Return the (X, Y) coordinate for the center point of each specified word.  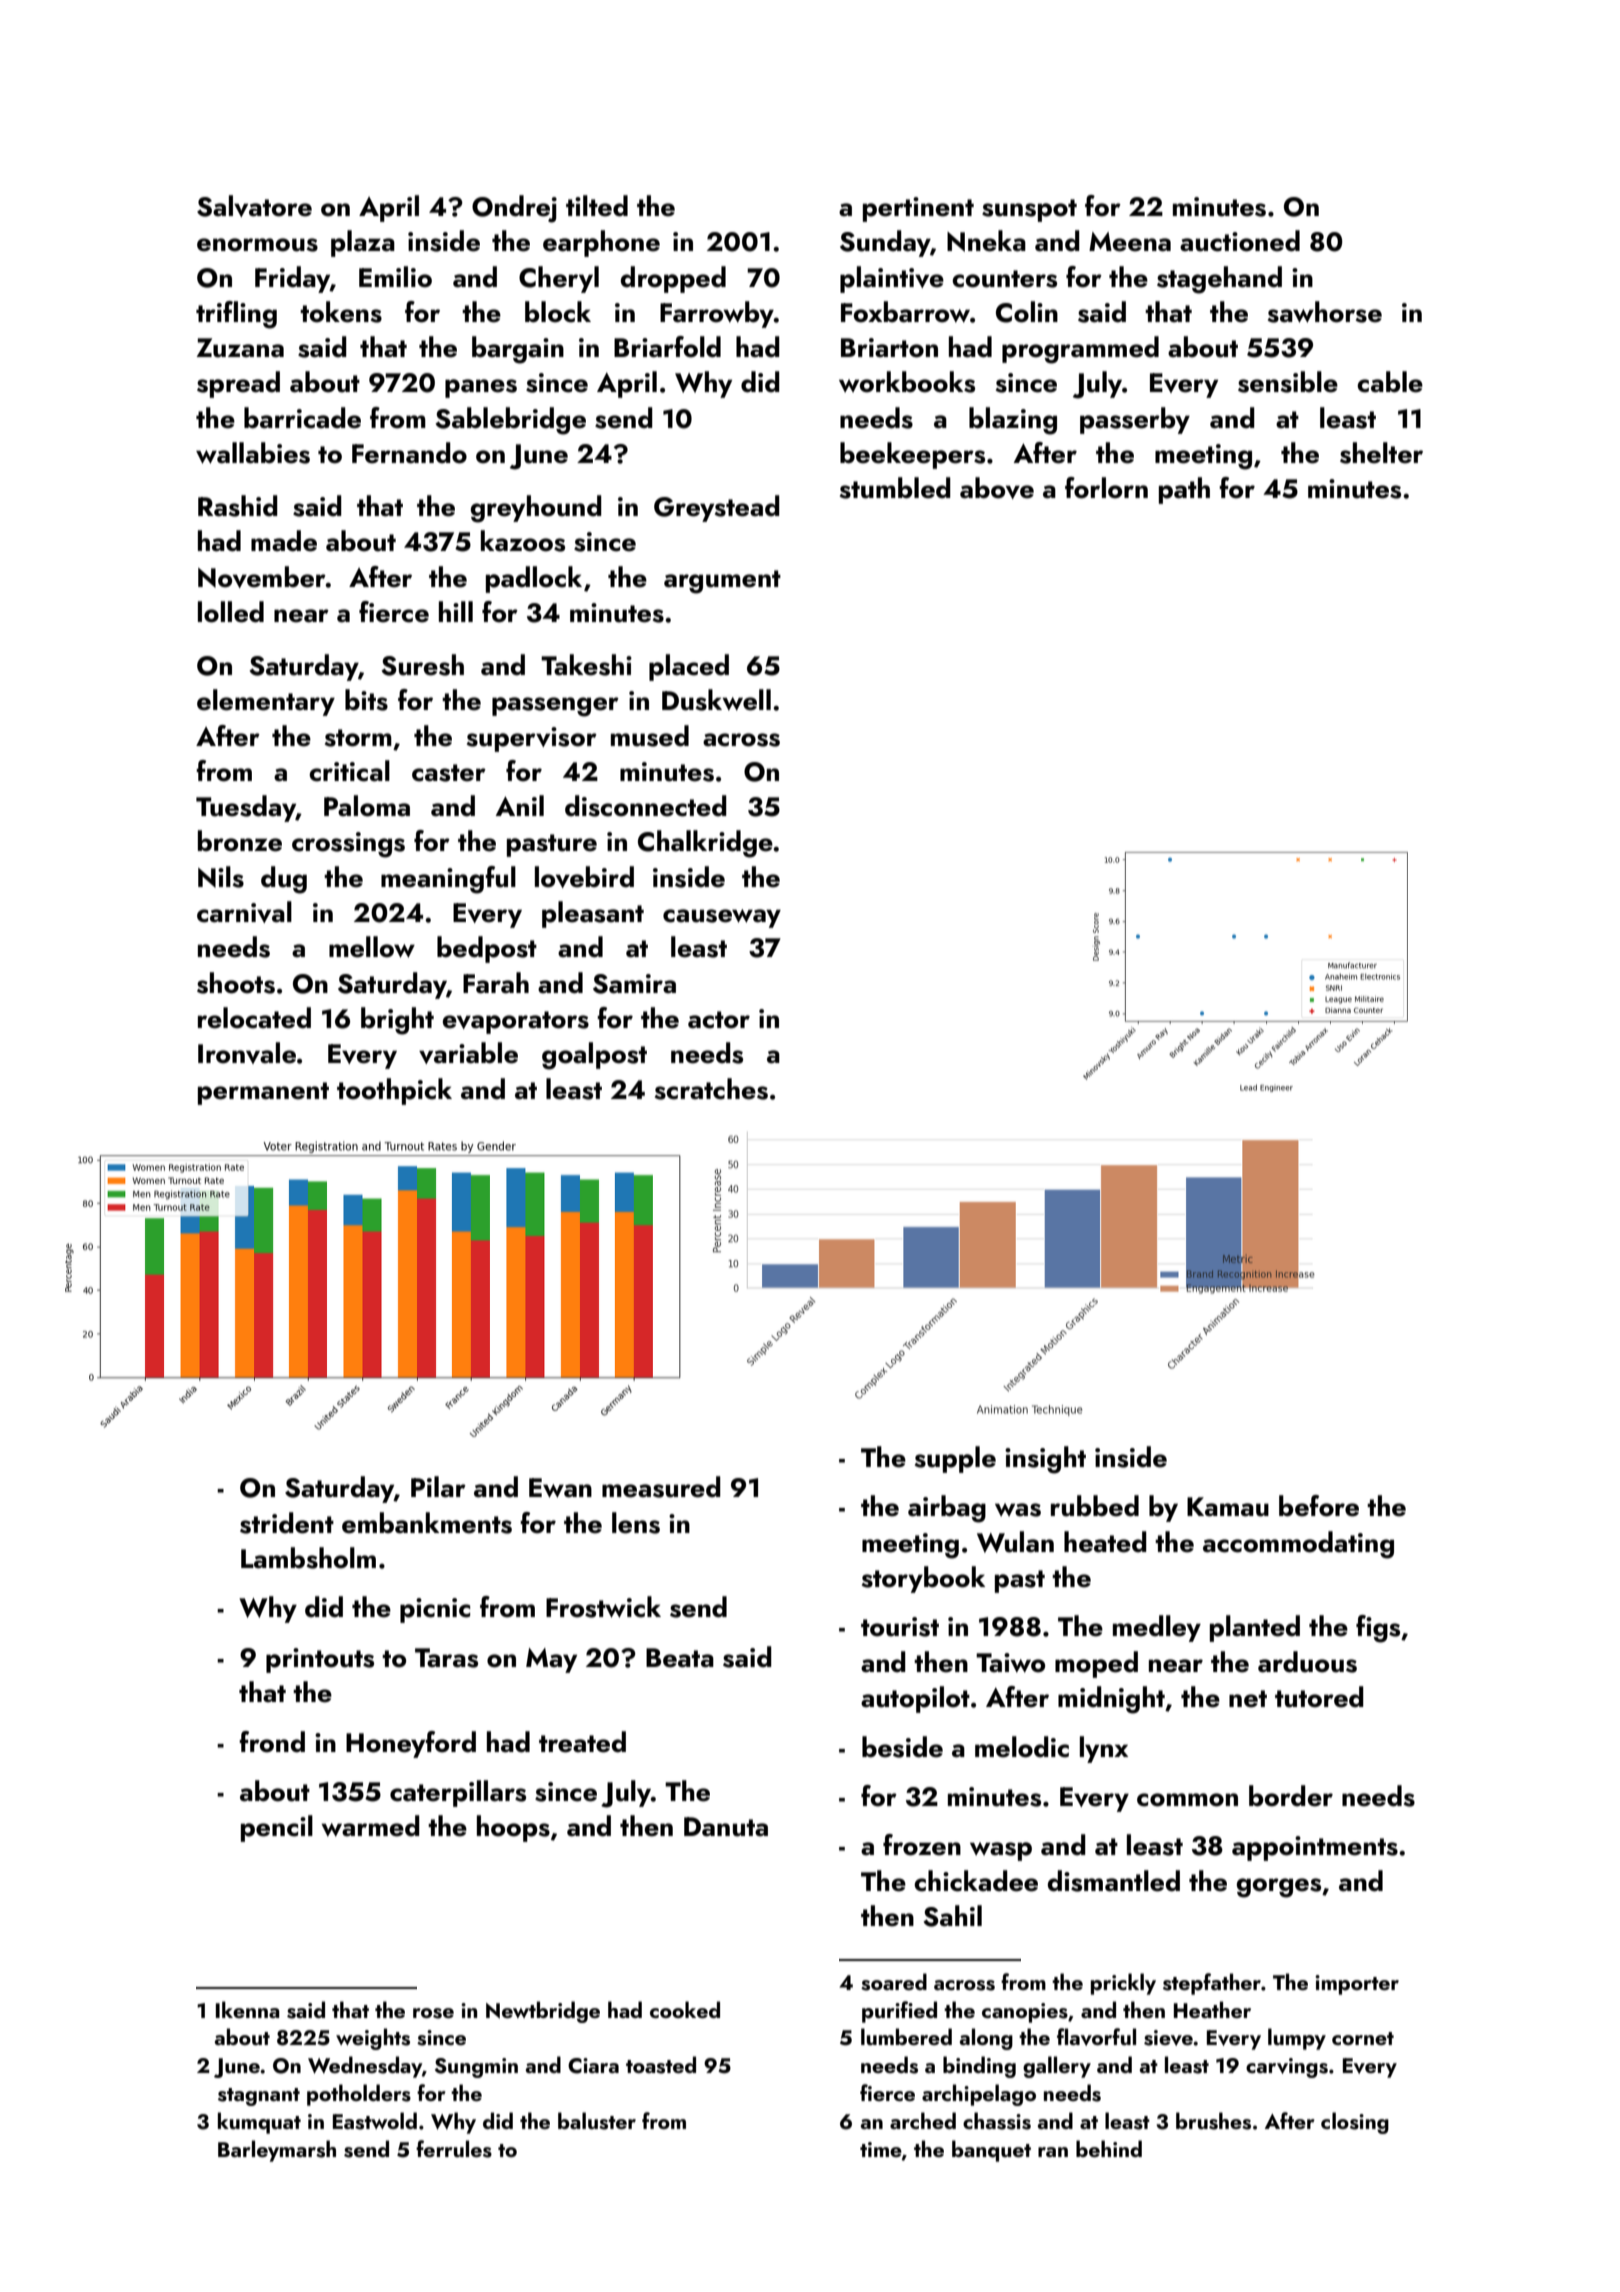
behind (1109, 2148)
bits (366, 700)
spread (238, 384)
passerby (1135, 420)
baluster (597, 2121)
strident (287, 1523)
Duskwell (716, 700)
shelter (1381, 453)
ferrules (454, 2149)
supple (955, 1459)
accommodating (1298, 1545)
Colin (1027, 312)
